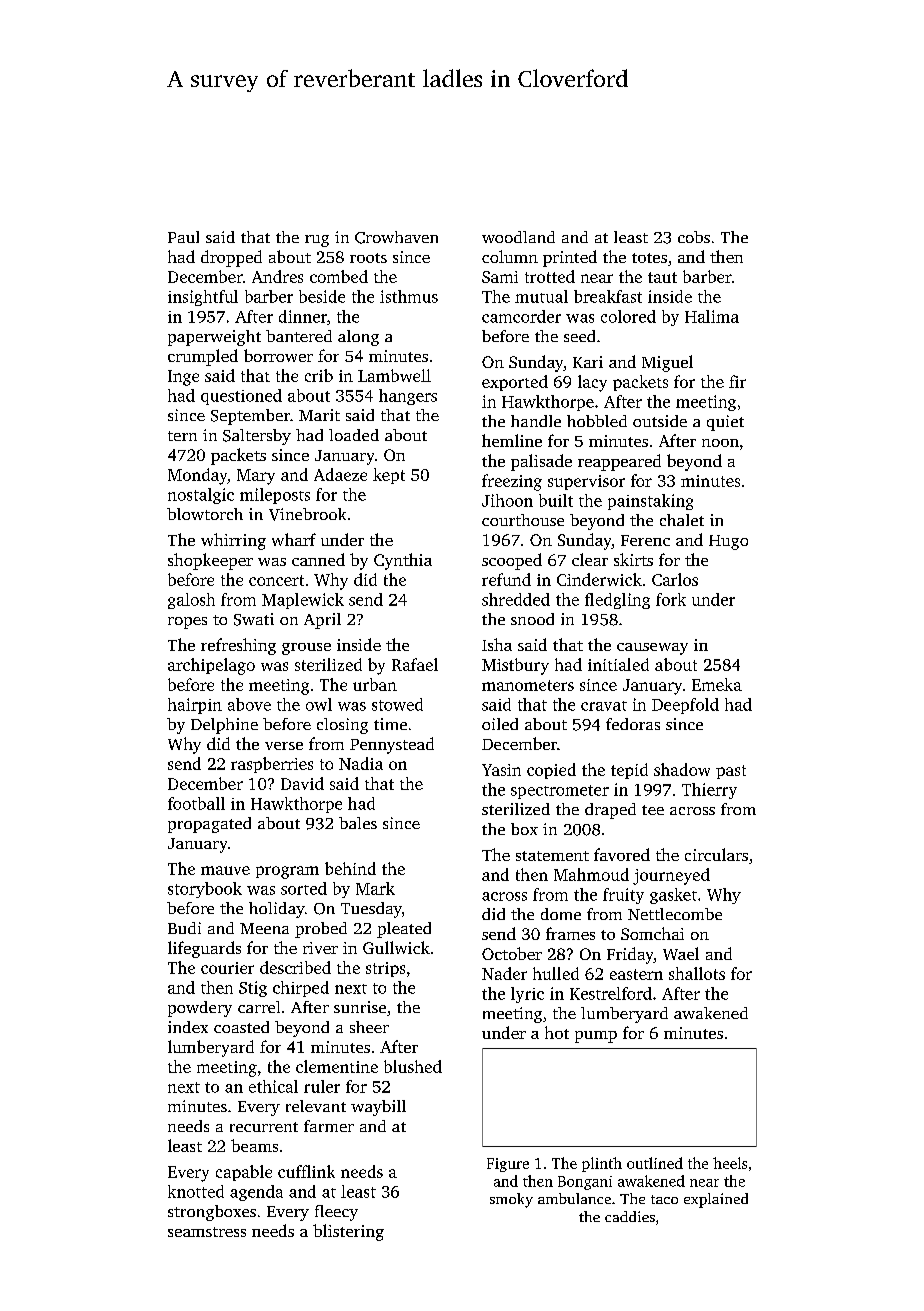  I want to click on gasket, so click(673, 896).
